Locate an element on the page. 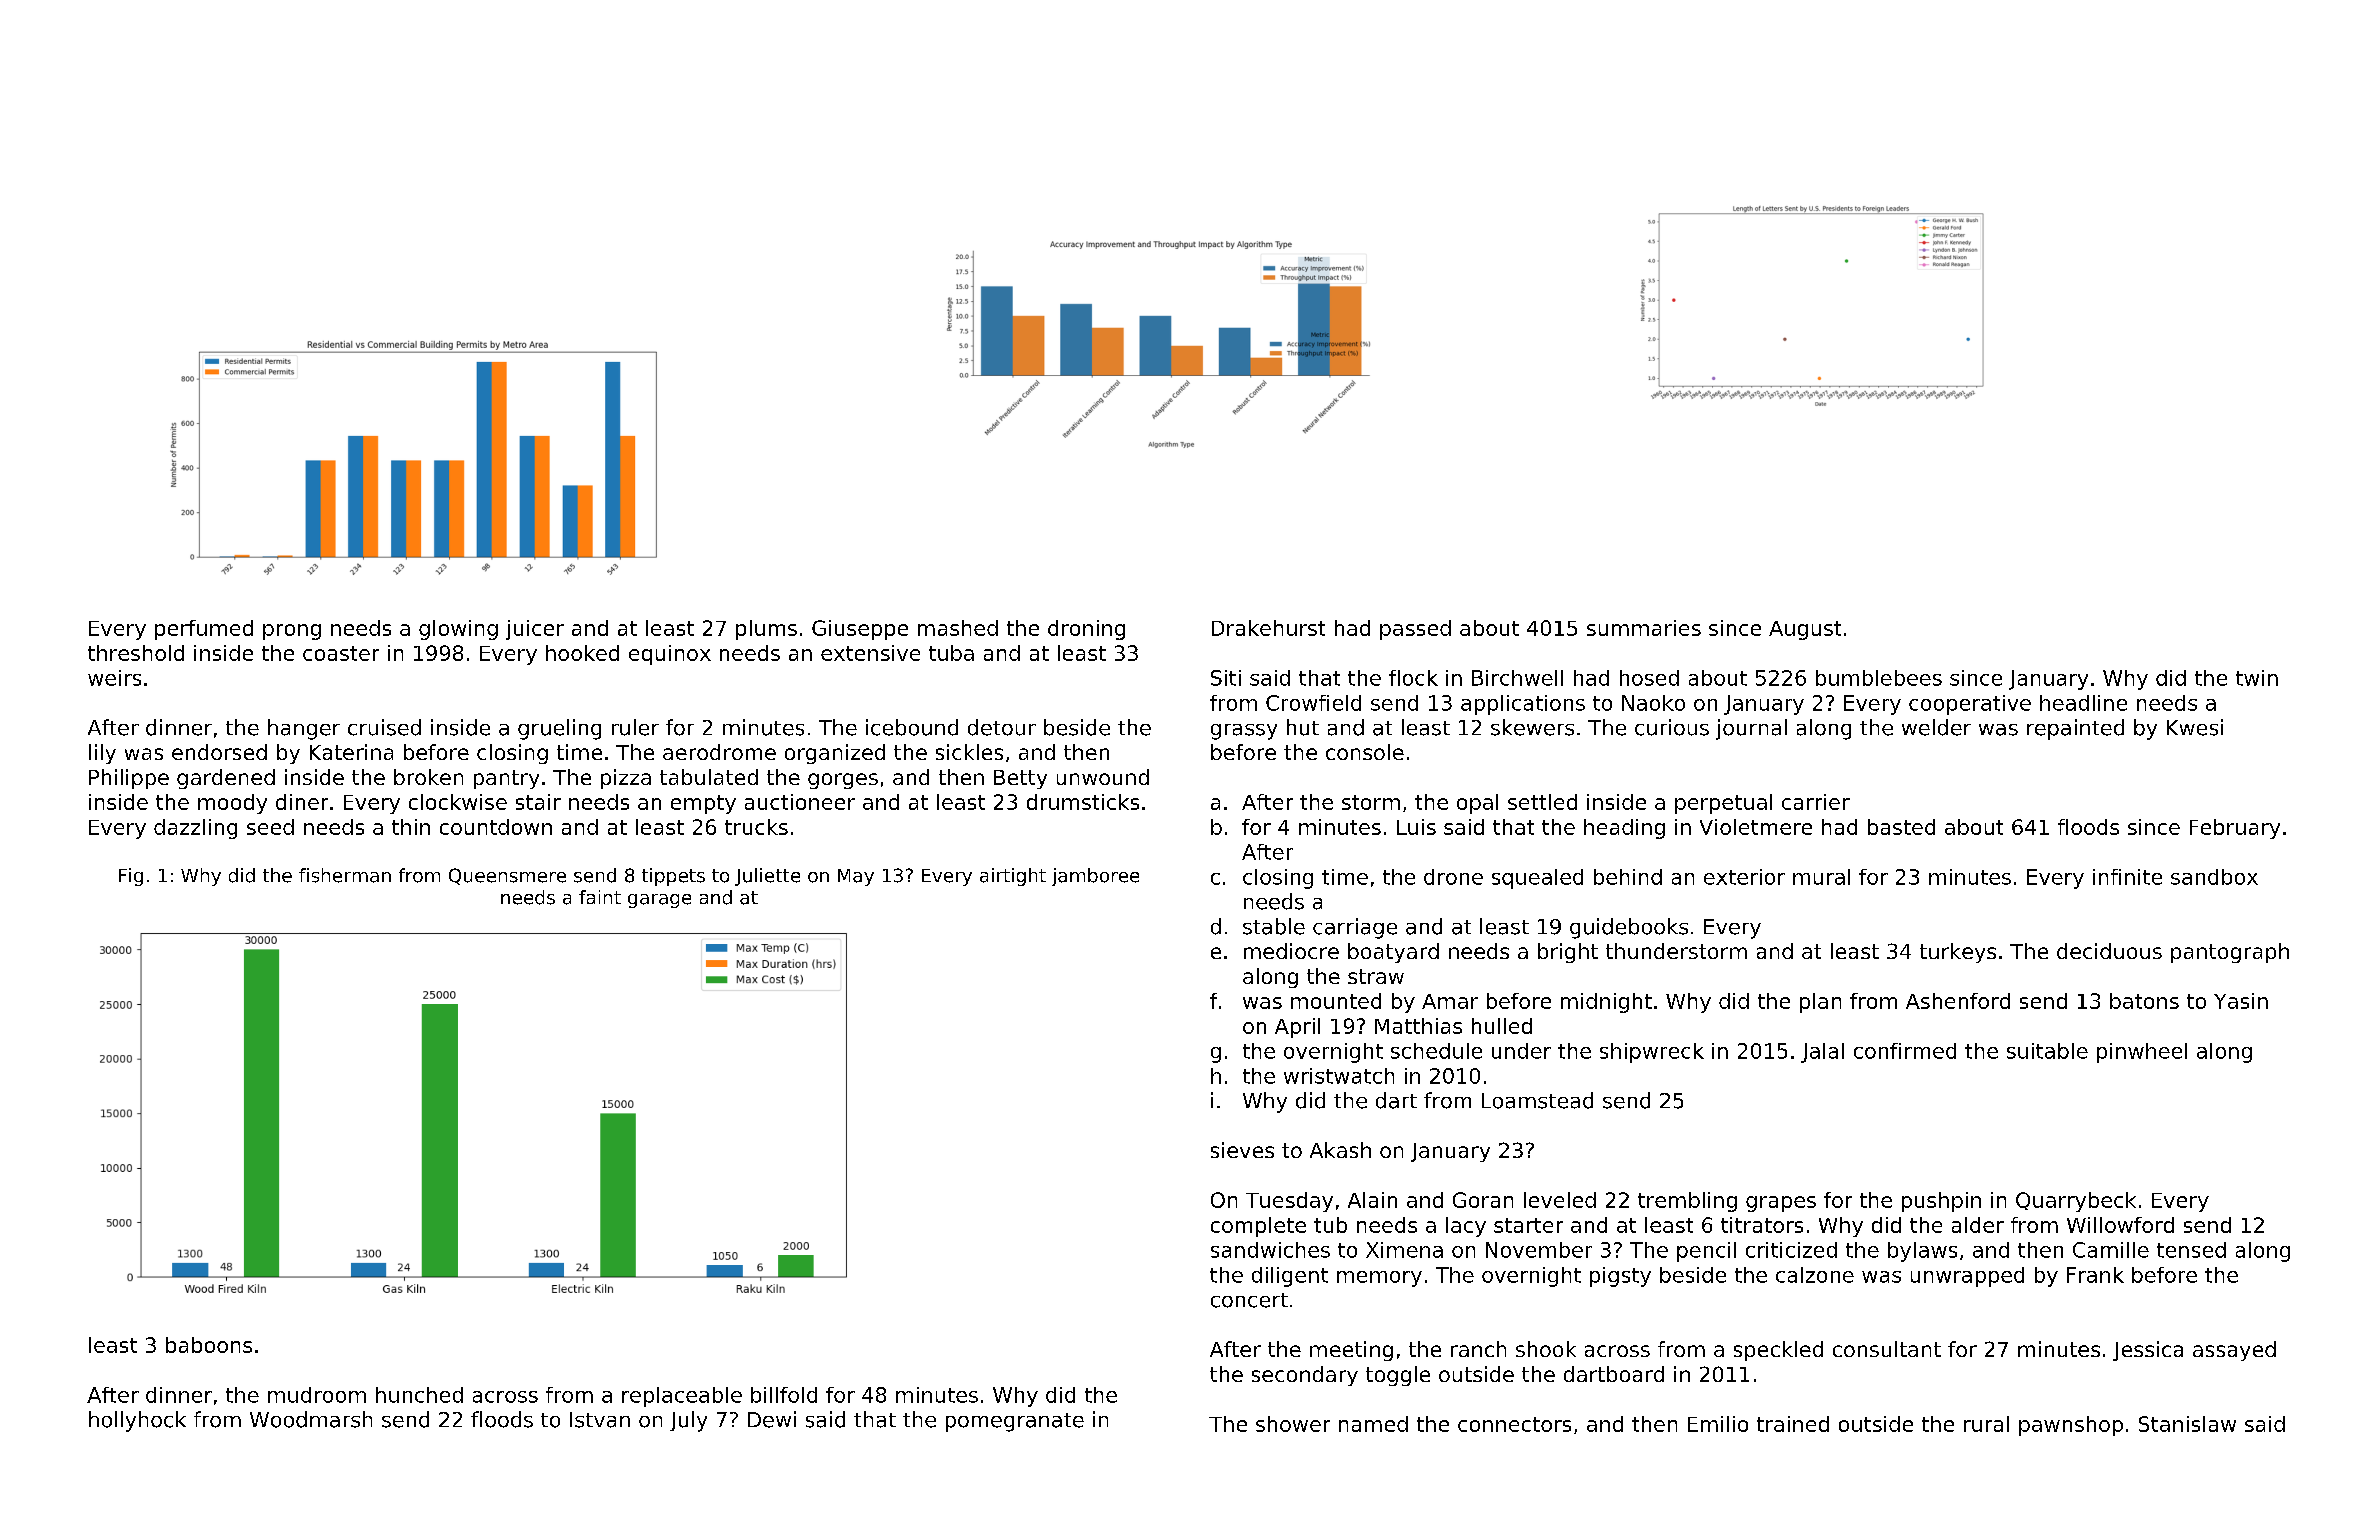 This image has width=2380, height=1540. Kwesi is located at coordinates (2195, 727).
